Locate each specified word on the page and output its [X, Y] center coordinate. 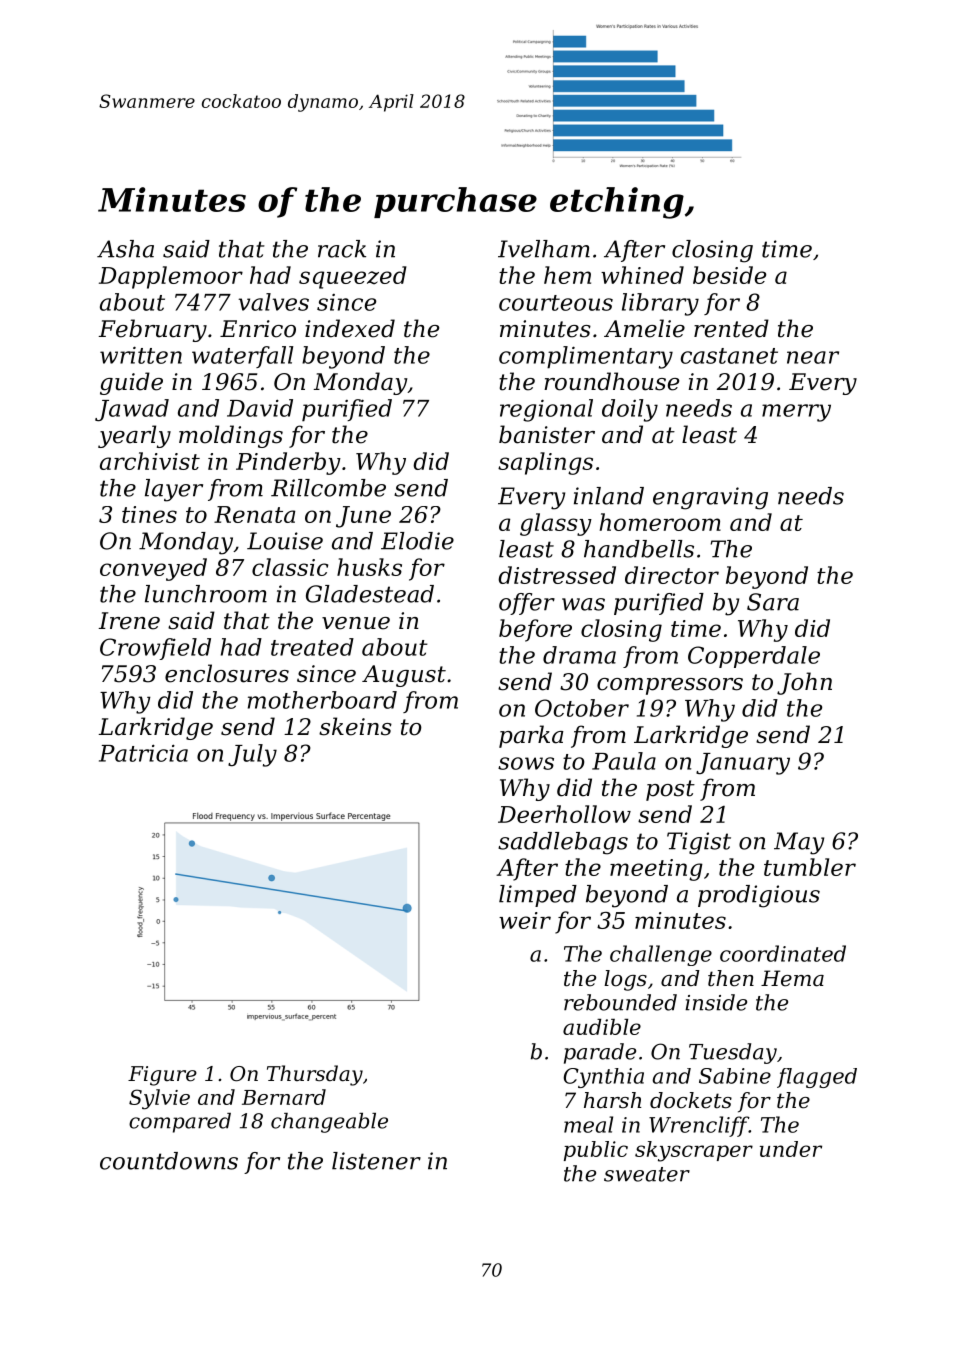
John [804, 683]
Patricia [143, 753]
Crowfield [155, 649]
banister [547, 434]
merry [796, 413]
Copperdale [754, 657]
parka [531, 736]
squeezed [353, 277]
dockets [691, 1100]
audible [602, 1027]
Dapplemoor [171, 277]
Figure [162, 1076]
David [260, 408]
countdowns [169, 1161]
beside [729, 275]
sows [526, 763]
